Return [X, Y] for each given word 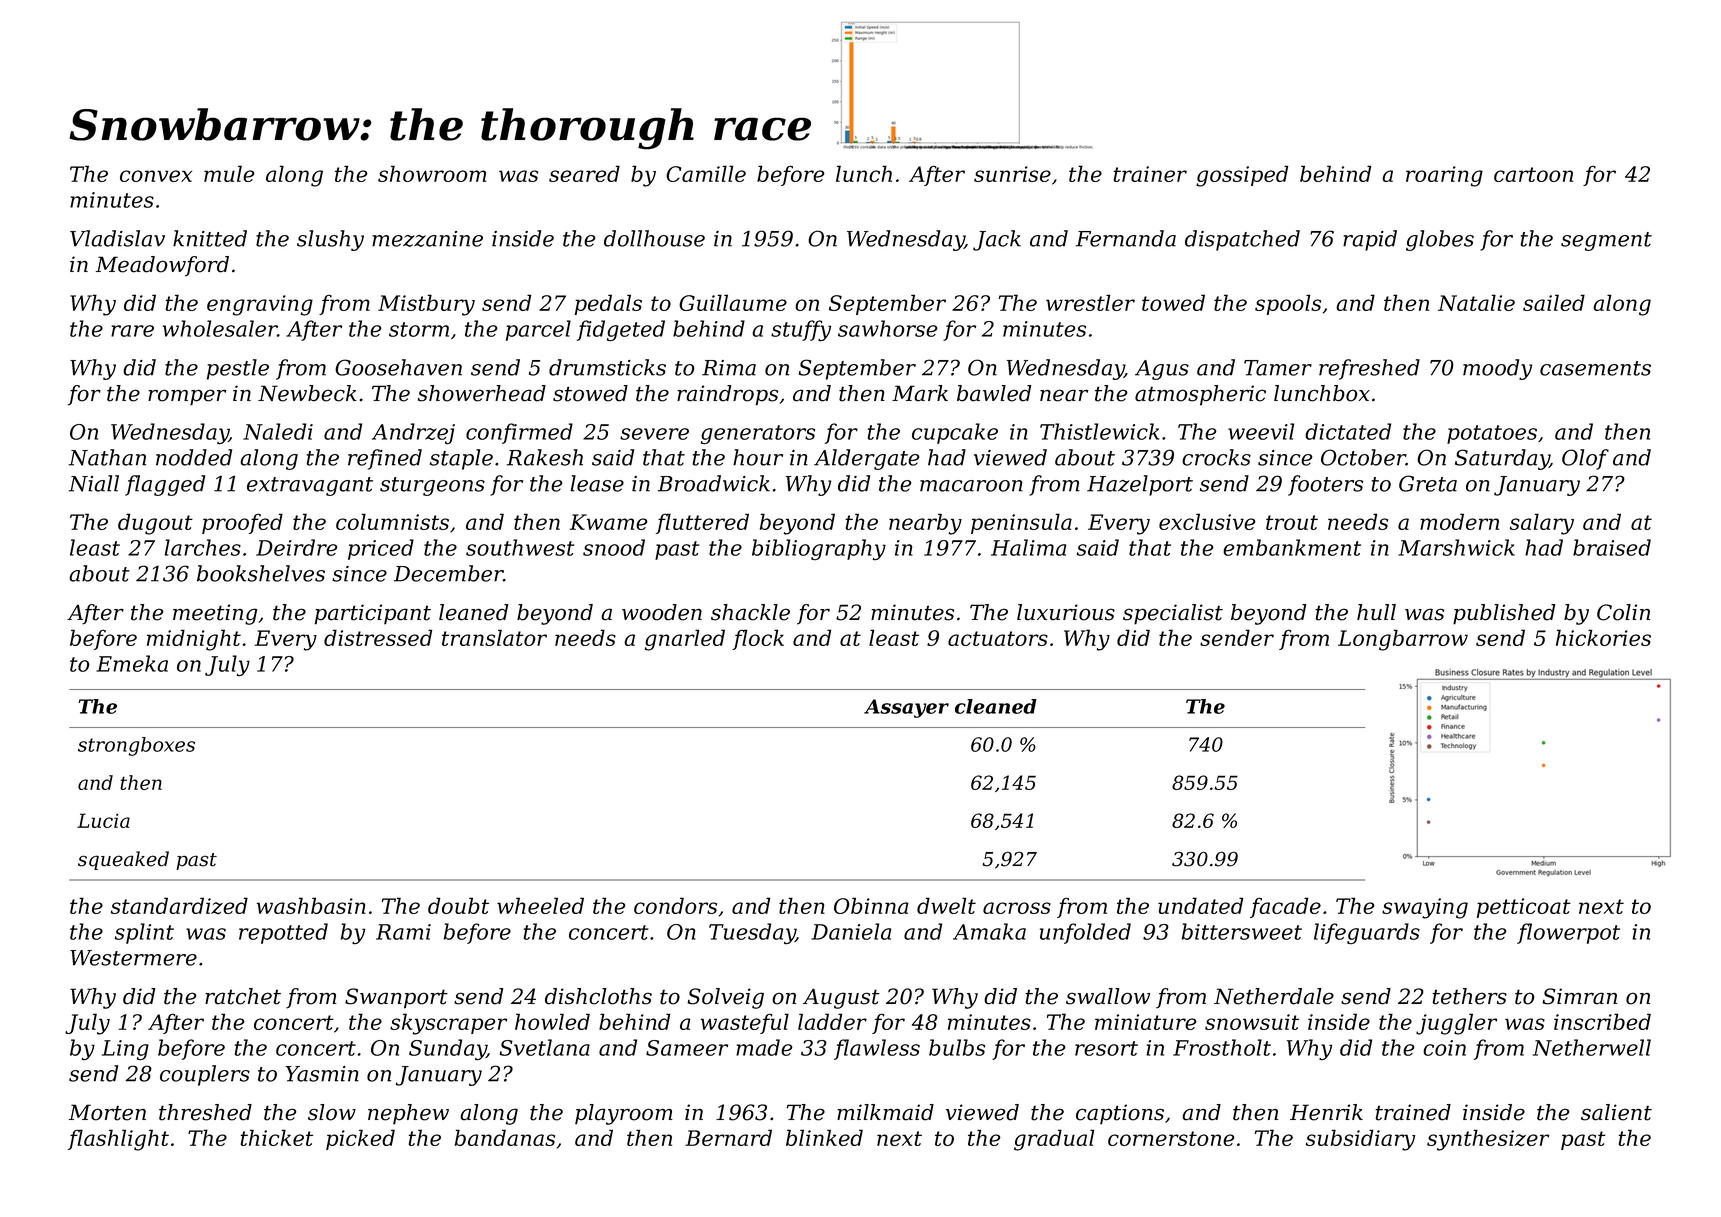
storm [419, 329]
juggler [1456, 1024]
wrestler [1090, 302]
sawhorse [888, 328]
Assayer [906, 708]
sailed [1554, 302]
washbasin [311, 905]
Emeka [132, 663]
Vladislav [117, 238]
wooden [662, 612]
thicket [276, 1137]
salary [1542, 524]
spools [1288, 304]
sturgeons [432, 486]
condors [675, 905]
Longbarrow [1403, 640]
